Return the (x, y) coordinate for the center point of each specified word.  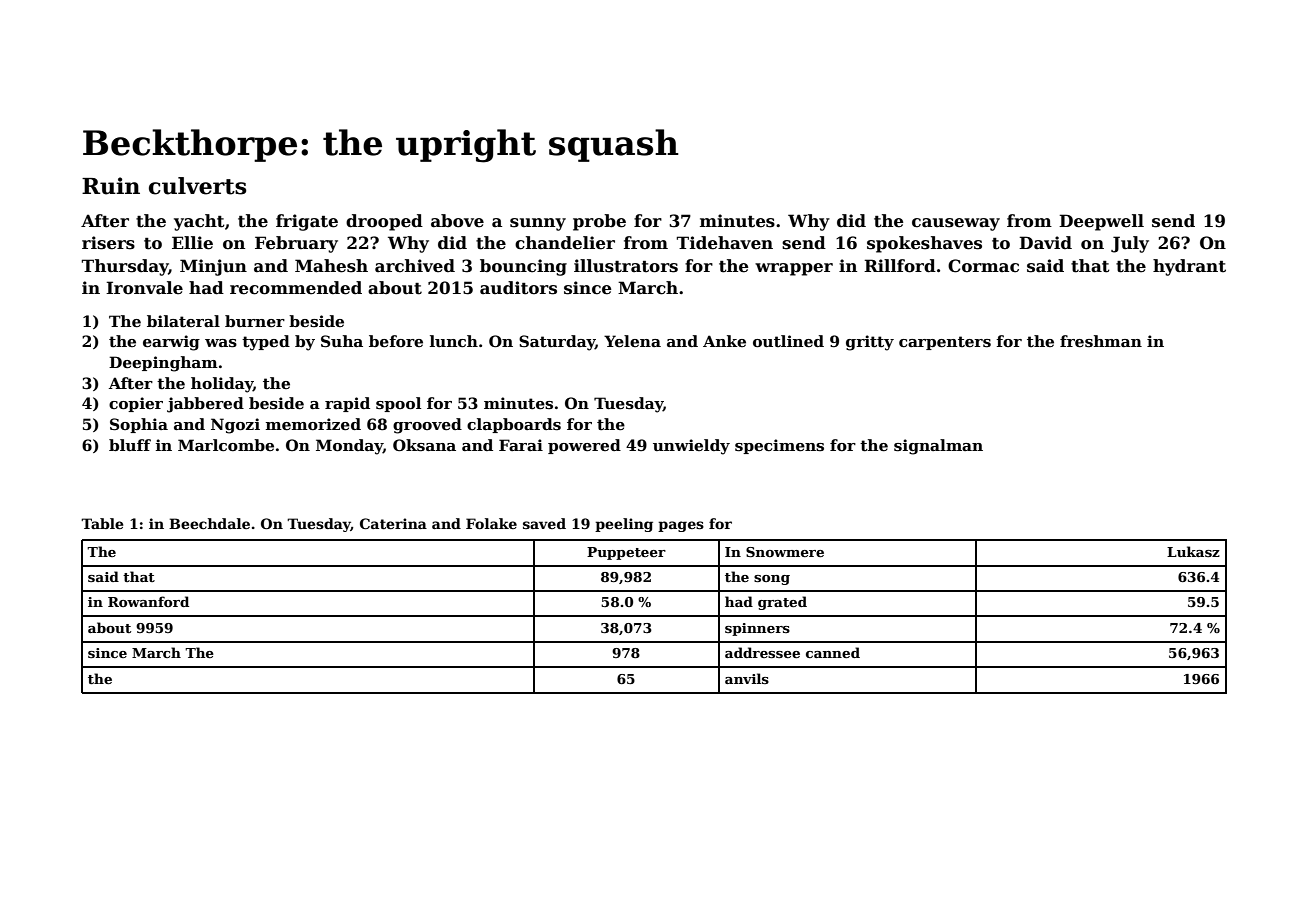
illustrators (626, 266)
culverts (197, 186)
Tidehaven (725, 243)
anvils (747, 678)
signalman (938, 447)
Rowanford (148, 601)
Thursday (125, 267)
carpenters (945, 343)
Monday (349, 447)
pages (681, 526)
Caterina (393, 523)
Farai (521, 445)
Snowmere (785, 552)
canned (833, 652)
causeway (956, 224)
